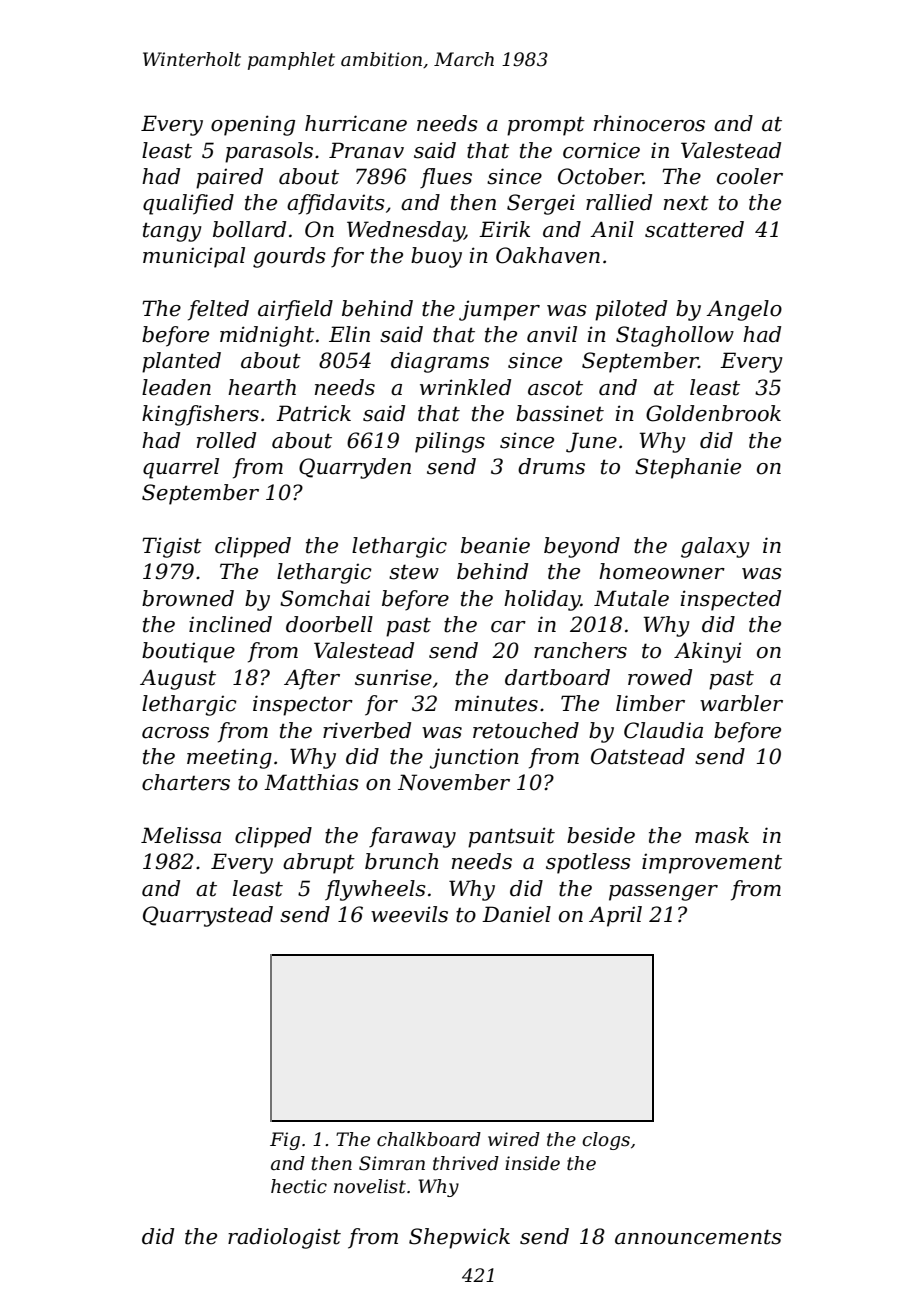 Image resolution: width=924 pixels, height=1311 pixels. What do you see at coordinates (181, 835) in the image?
I see `Melissa` at bounding box center [181, 835].
